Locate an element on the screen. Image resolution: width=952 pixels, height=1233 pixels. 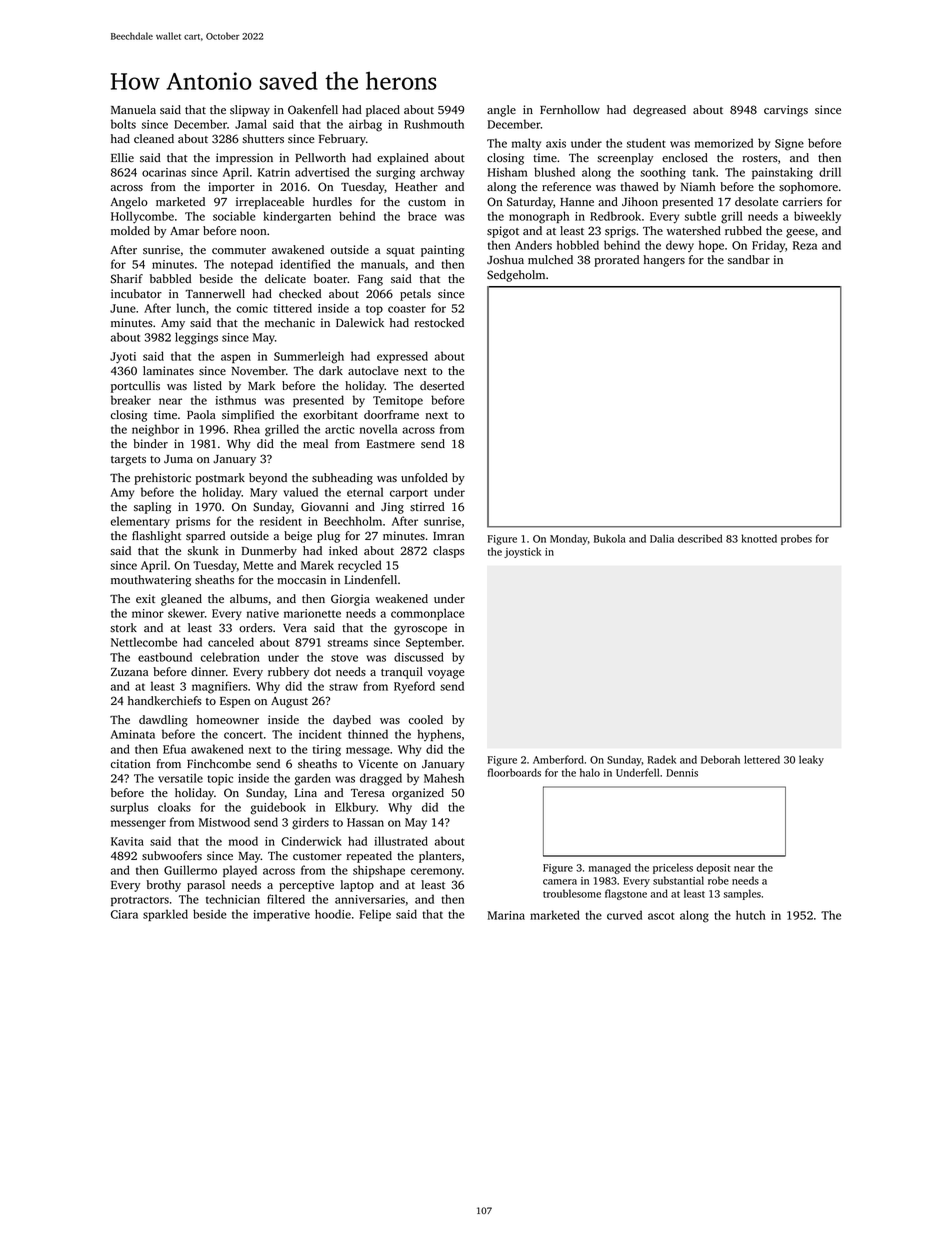
skunk is located at coordinates (203, 550).
